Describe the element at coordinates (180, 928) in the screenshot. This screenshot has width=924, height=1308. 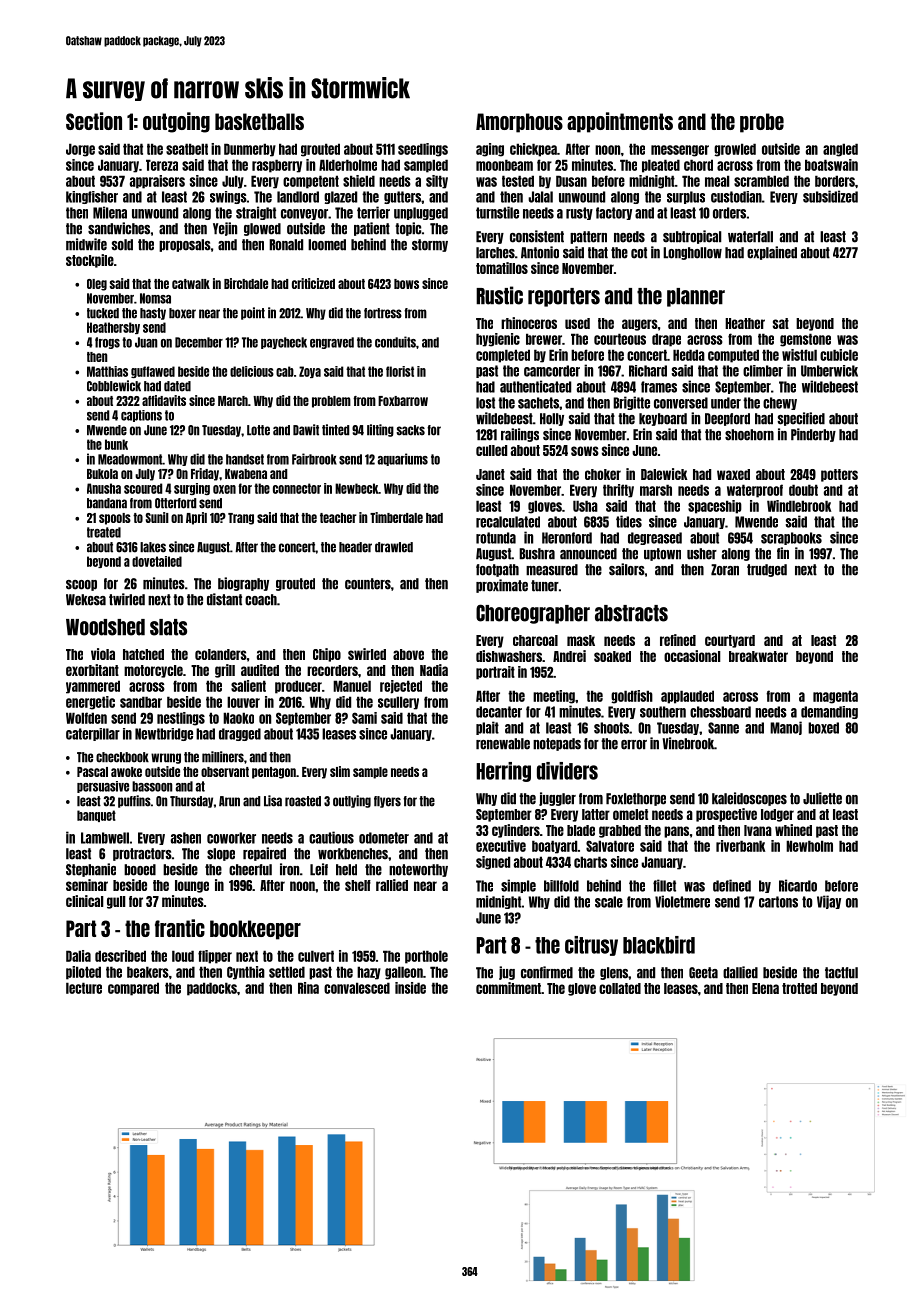
I see `frantic` at that location.
